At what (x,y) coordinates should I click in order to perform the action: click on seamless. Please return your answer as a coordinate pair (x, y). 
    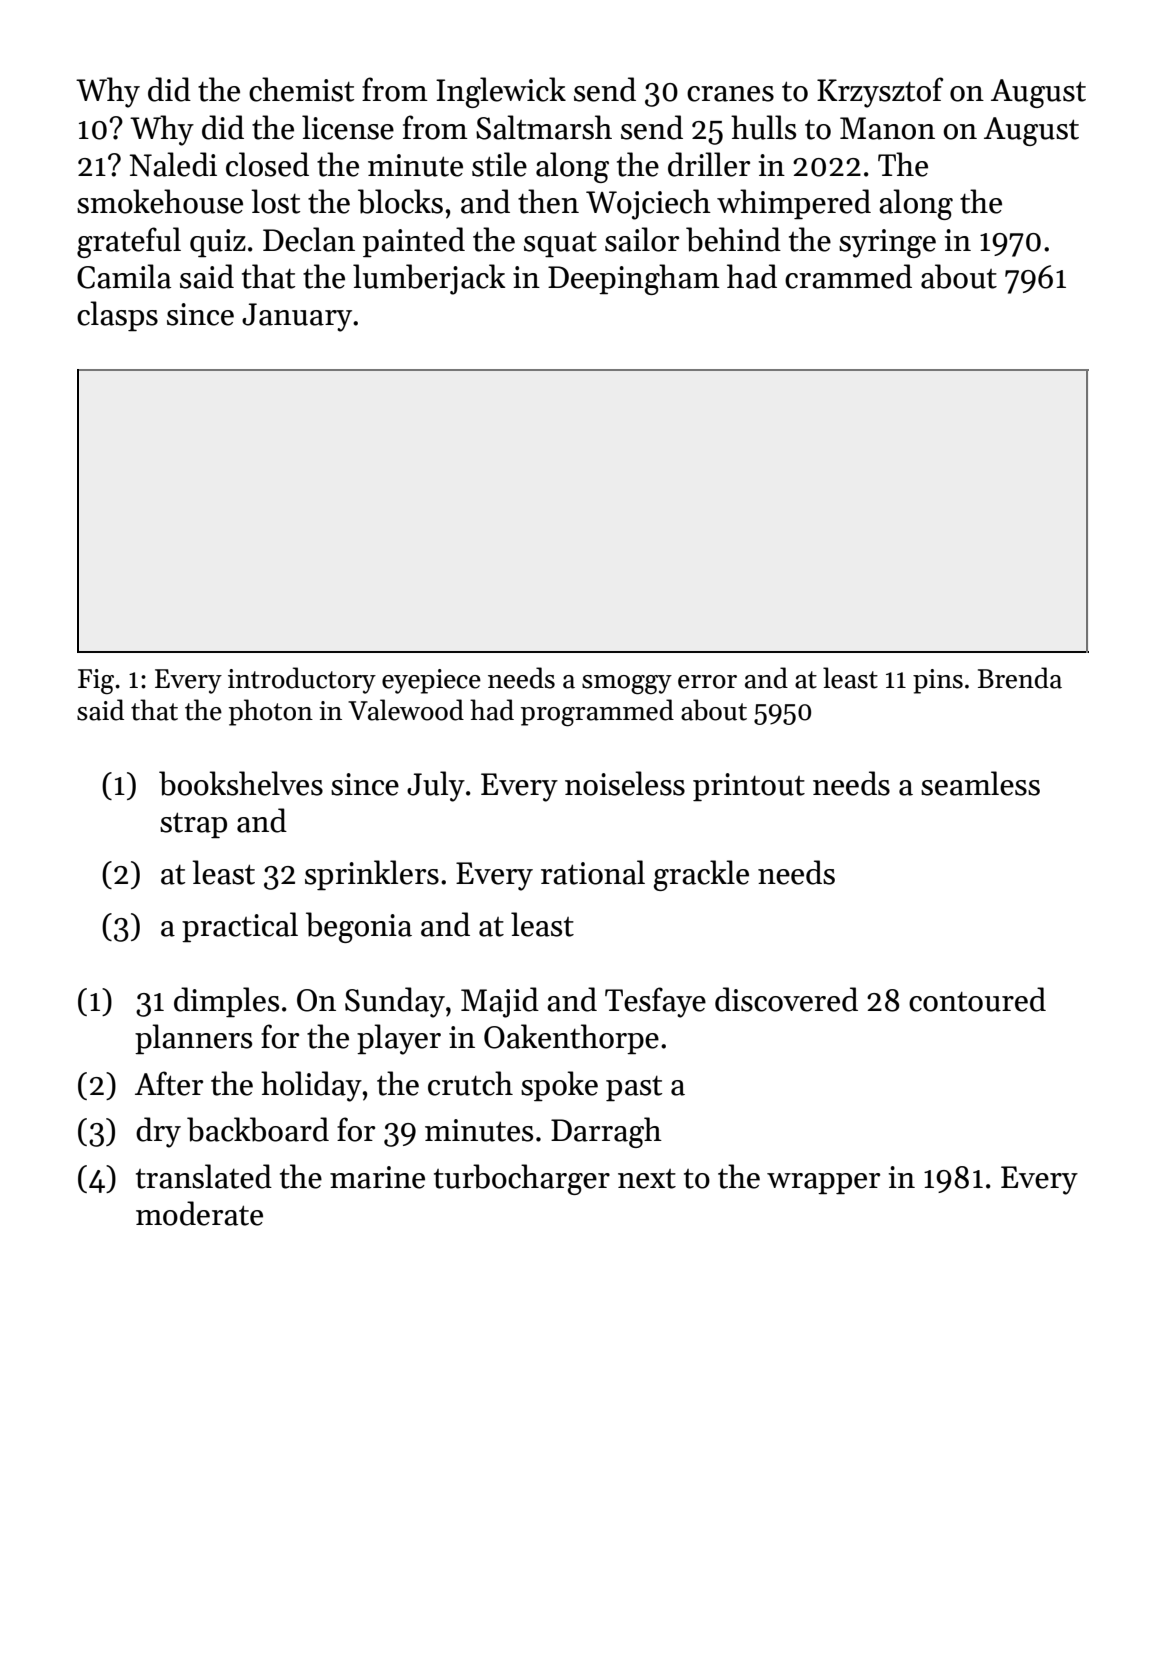
    Looking at the image, I should click on (980, 783).
